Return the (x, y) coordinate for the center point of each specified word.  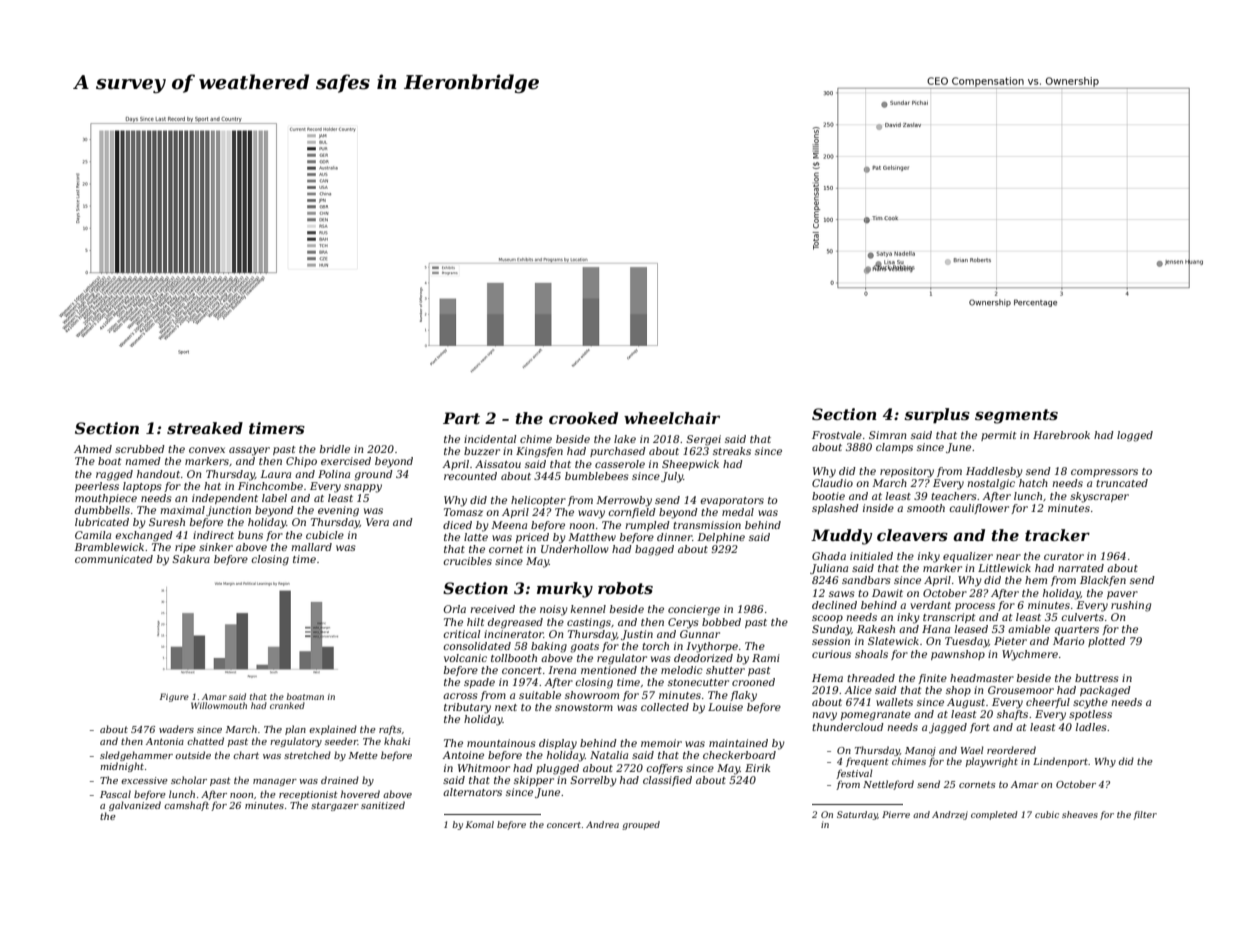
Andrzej (950, 815)
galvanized (135, 806)
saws (842, 594)
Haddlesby (994, 472)
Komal (480, 824)
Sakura (191, 559)
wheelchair (672, 418)
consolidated (477, 646)
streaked (205, 428)
